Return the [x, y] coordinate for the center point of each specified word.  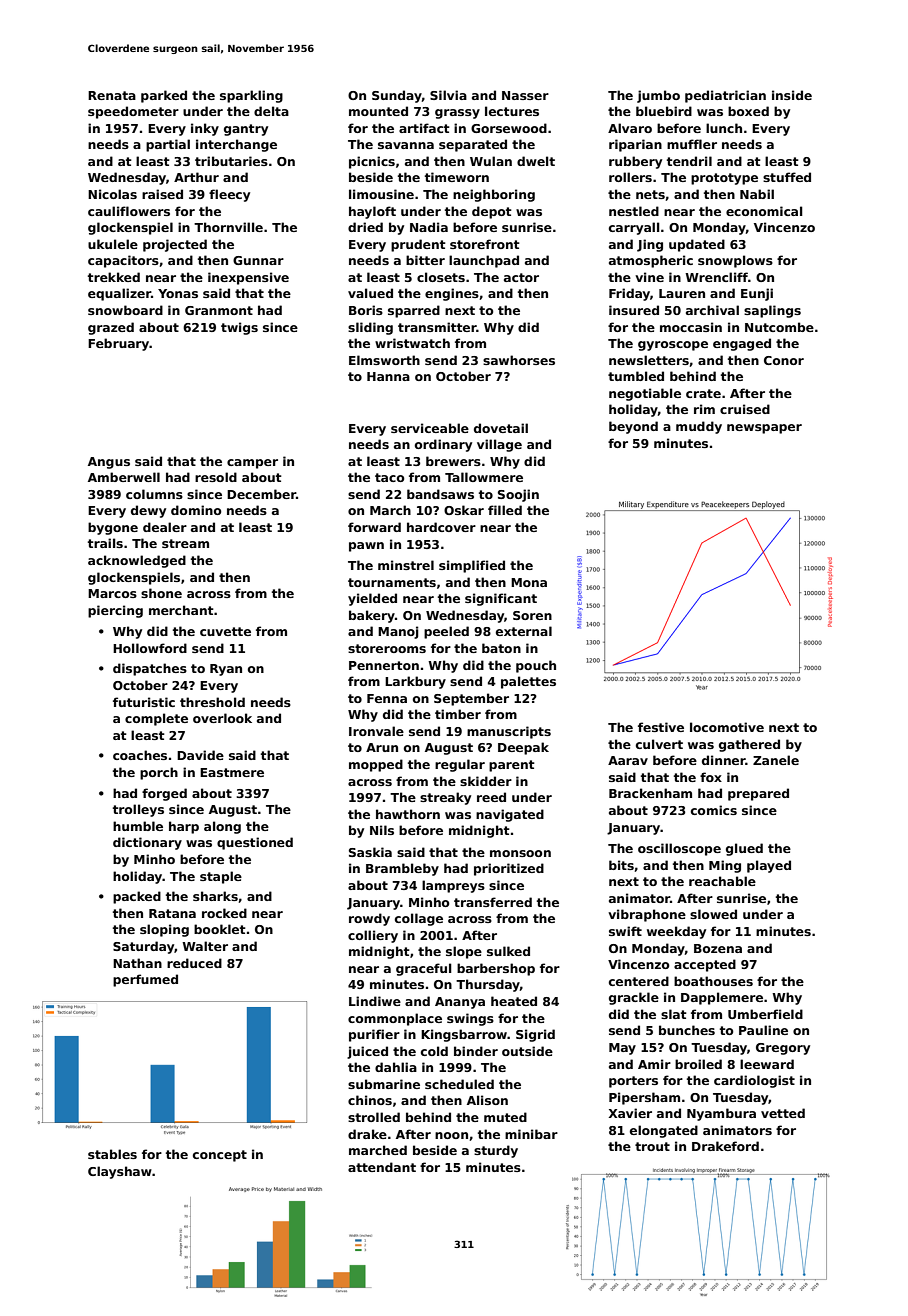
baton [501, 648]
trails [105, 543]
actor [521, 277]
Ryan [226, 670]
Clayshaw [120, 1172]
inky [205, 129]
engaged [742, 344]
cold [434, 1051]
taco [390, 477]
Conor [784, 360]
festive [661, 727]
